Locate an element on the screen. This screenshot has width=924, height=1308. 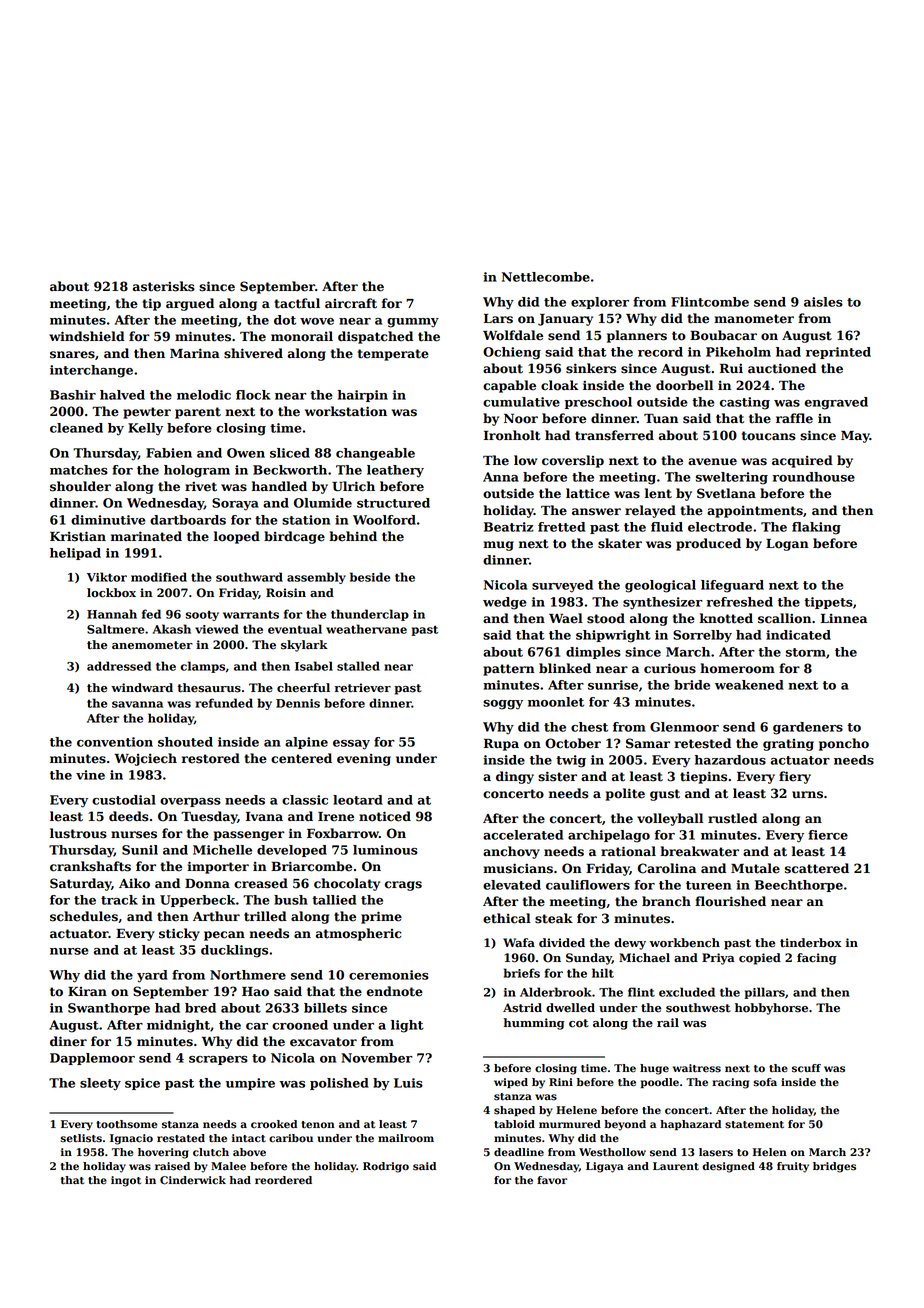
scattered is located at coordinates (817, 868).
